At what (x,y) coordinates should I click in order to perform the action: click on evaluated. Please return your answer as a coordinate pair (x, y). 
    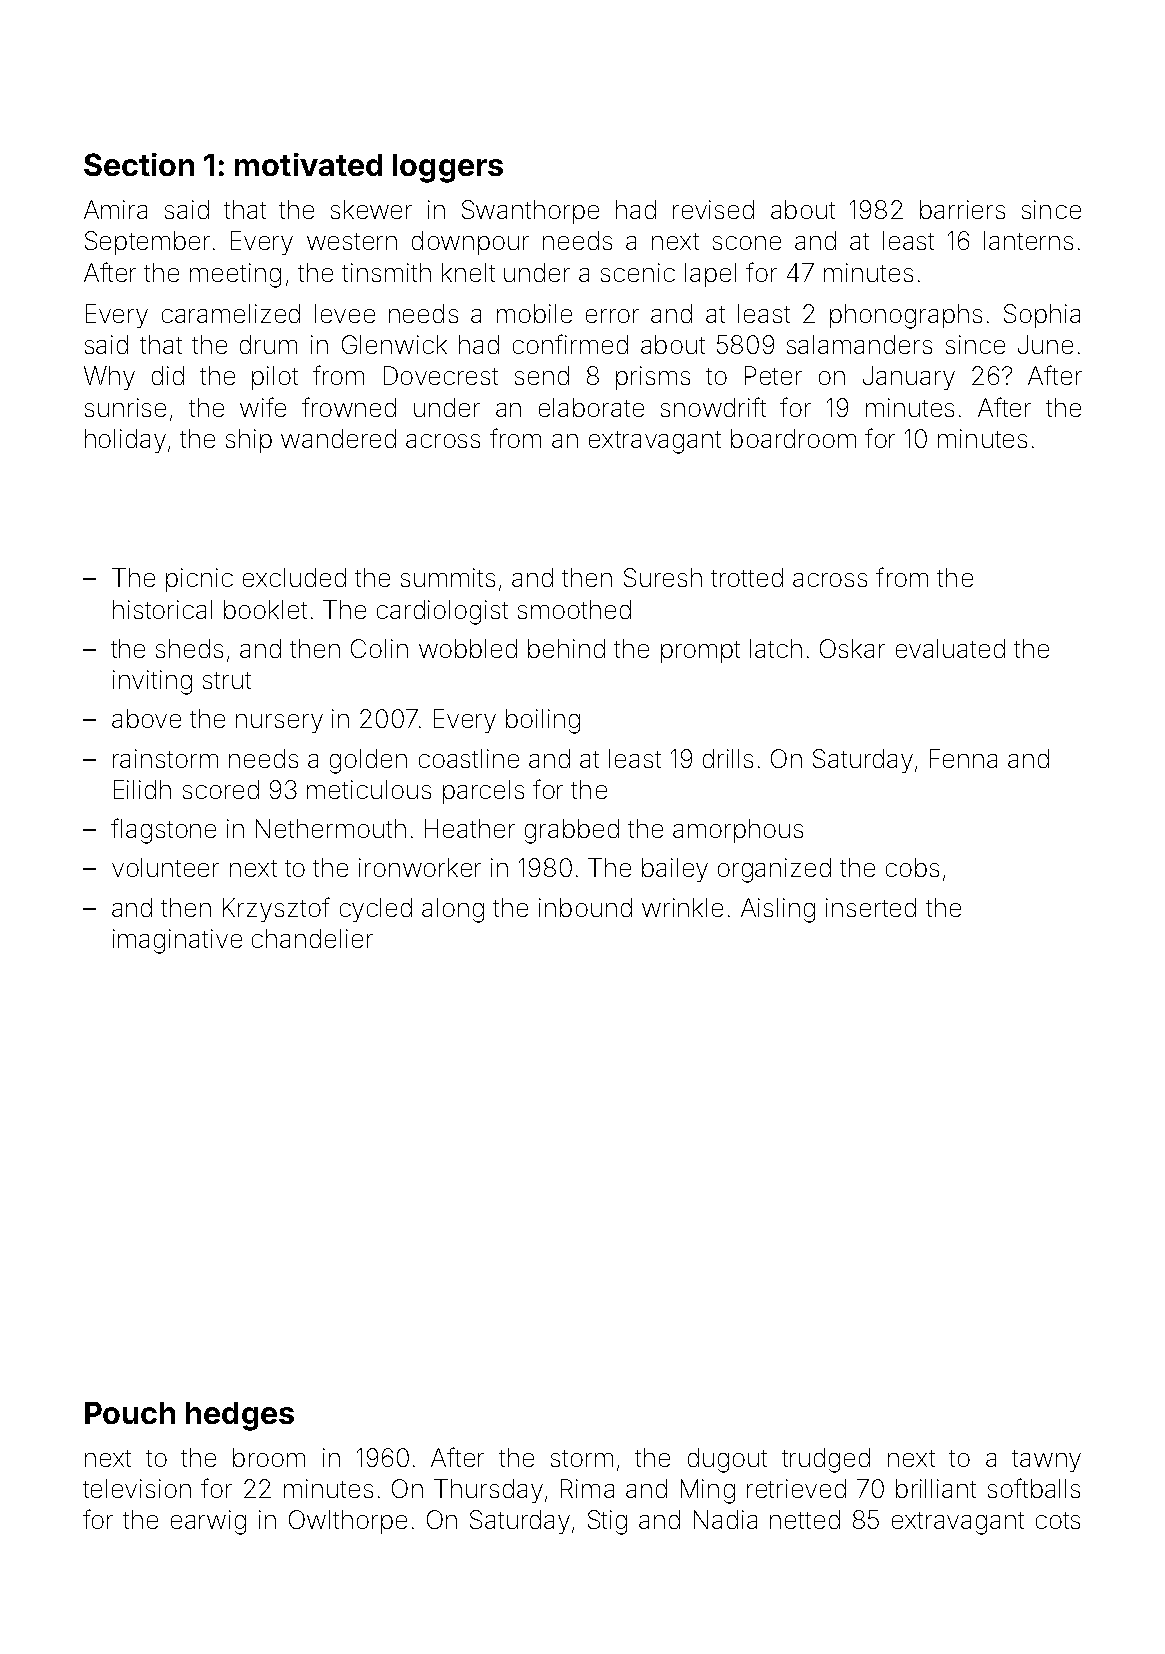
    Looking at the image, I should click on (950, 648).
